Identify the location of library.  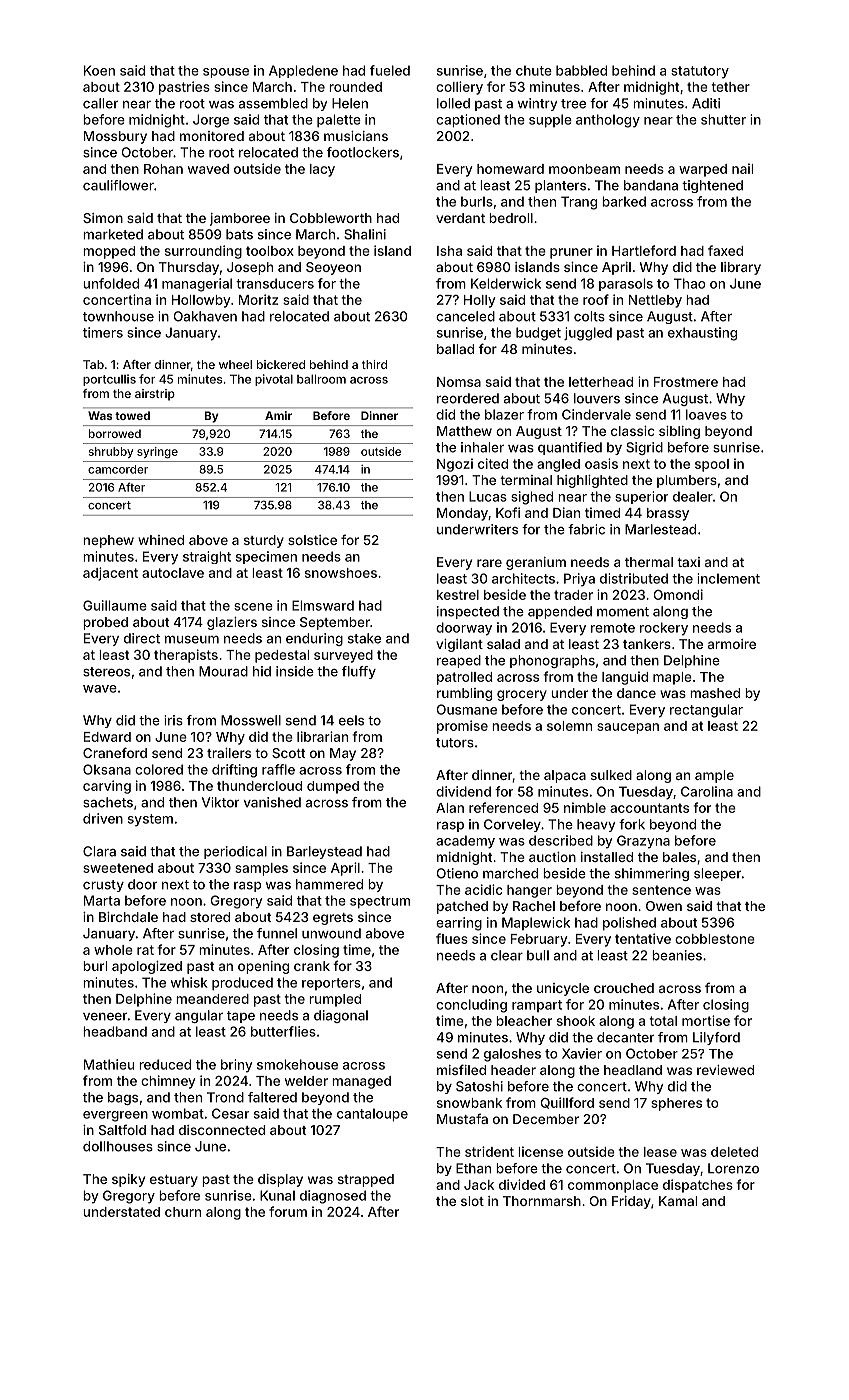
(741, 268).
